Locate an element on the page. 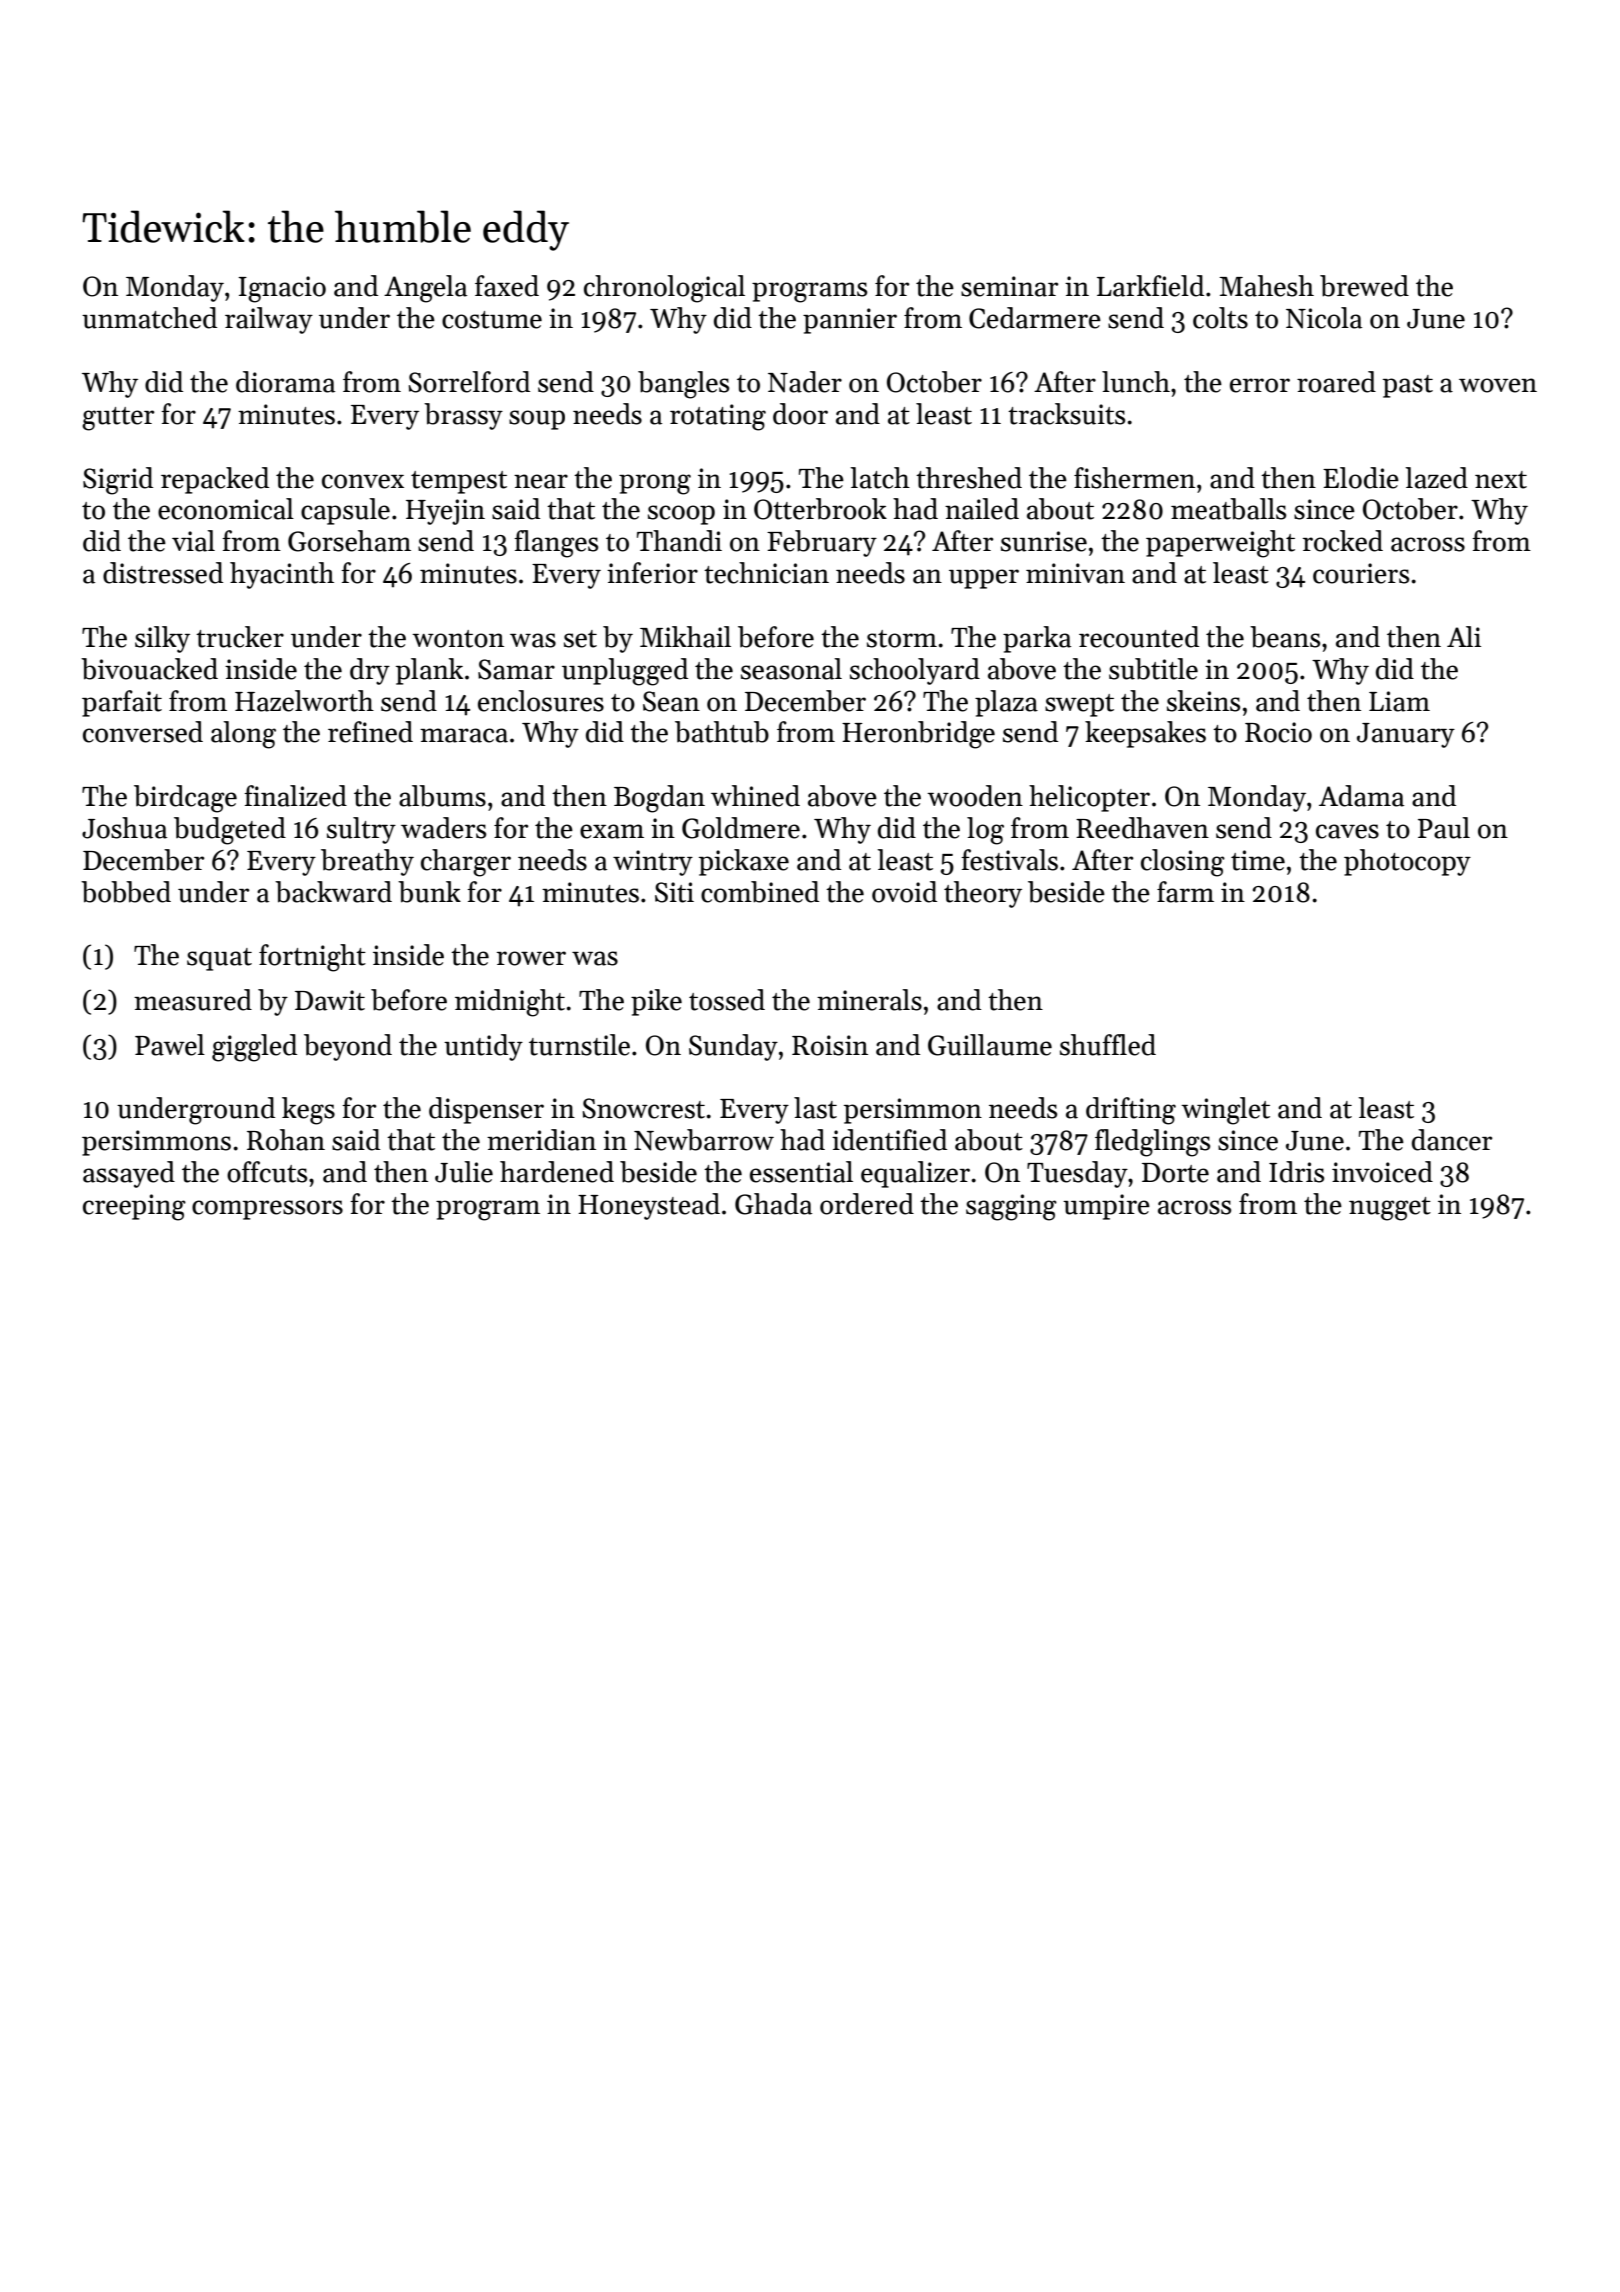 This page has height=2292, width=1620. couriers is located at coordinates (1361, 573).
